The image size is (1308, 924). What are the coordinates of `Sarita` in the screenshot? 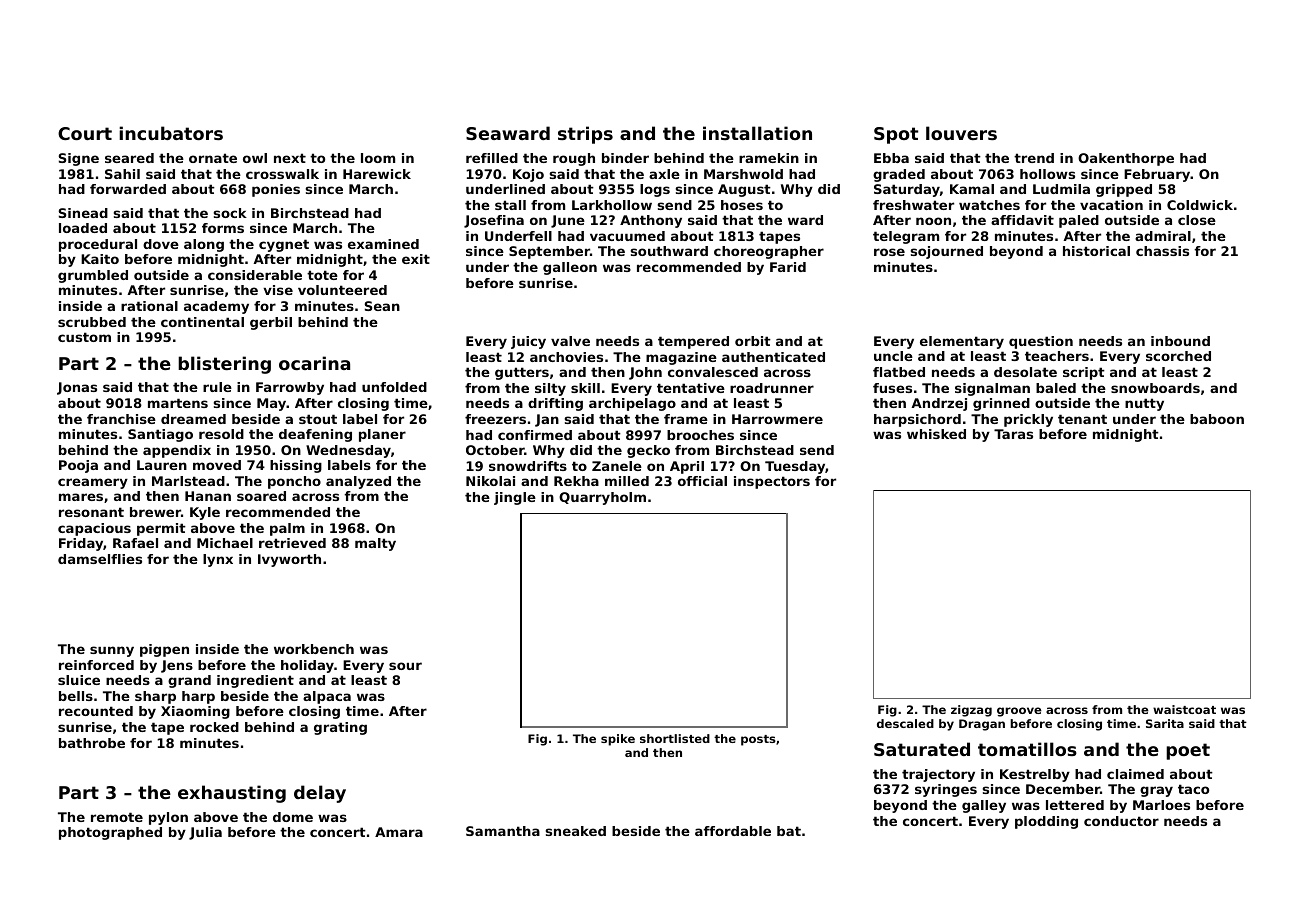 It's located at (1165, 723).
